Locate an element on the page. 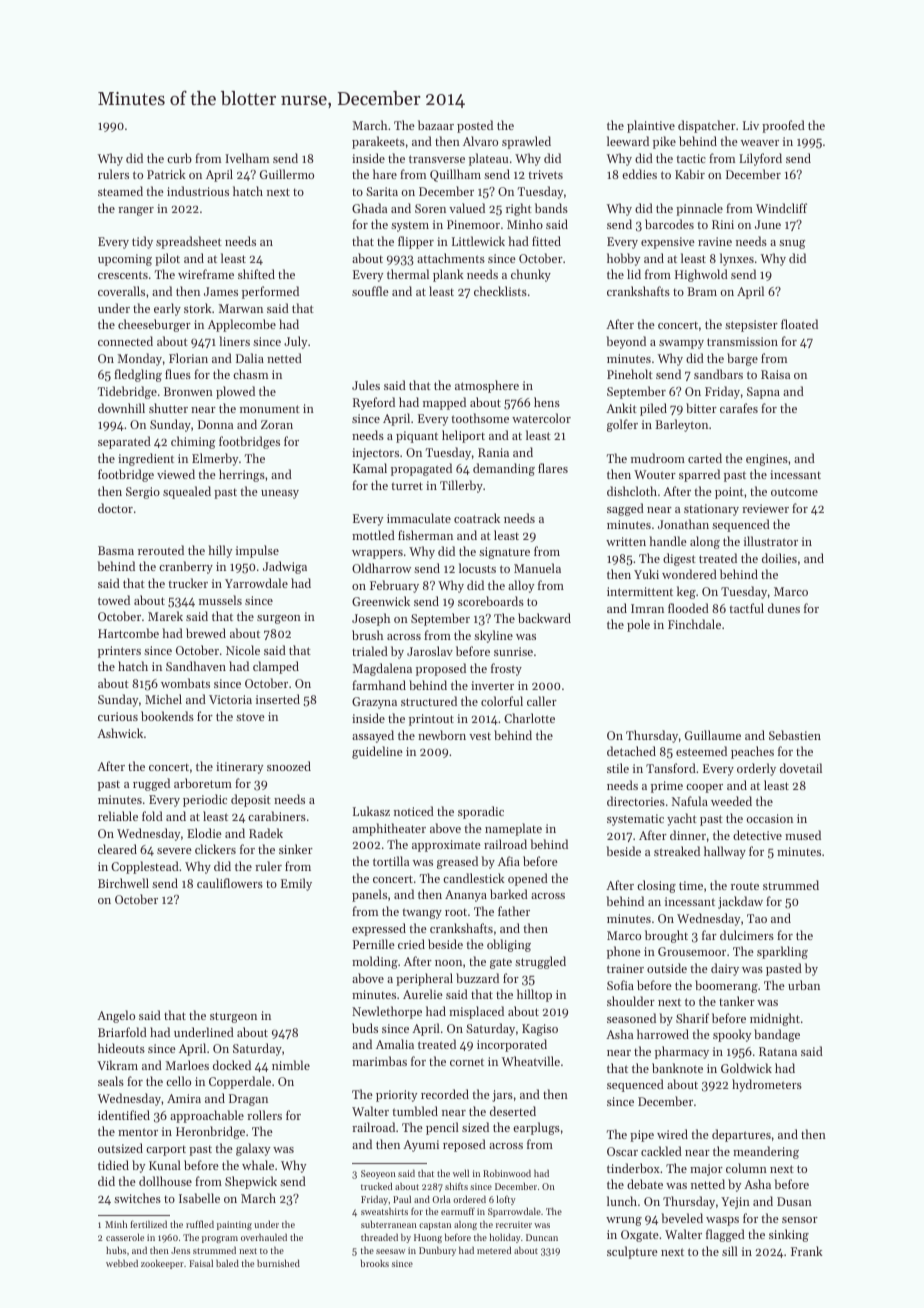 The height and width of the document is (1308, 924). parakeets is located at coordinates (378, 142).
